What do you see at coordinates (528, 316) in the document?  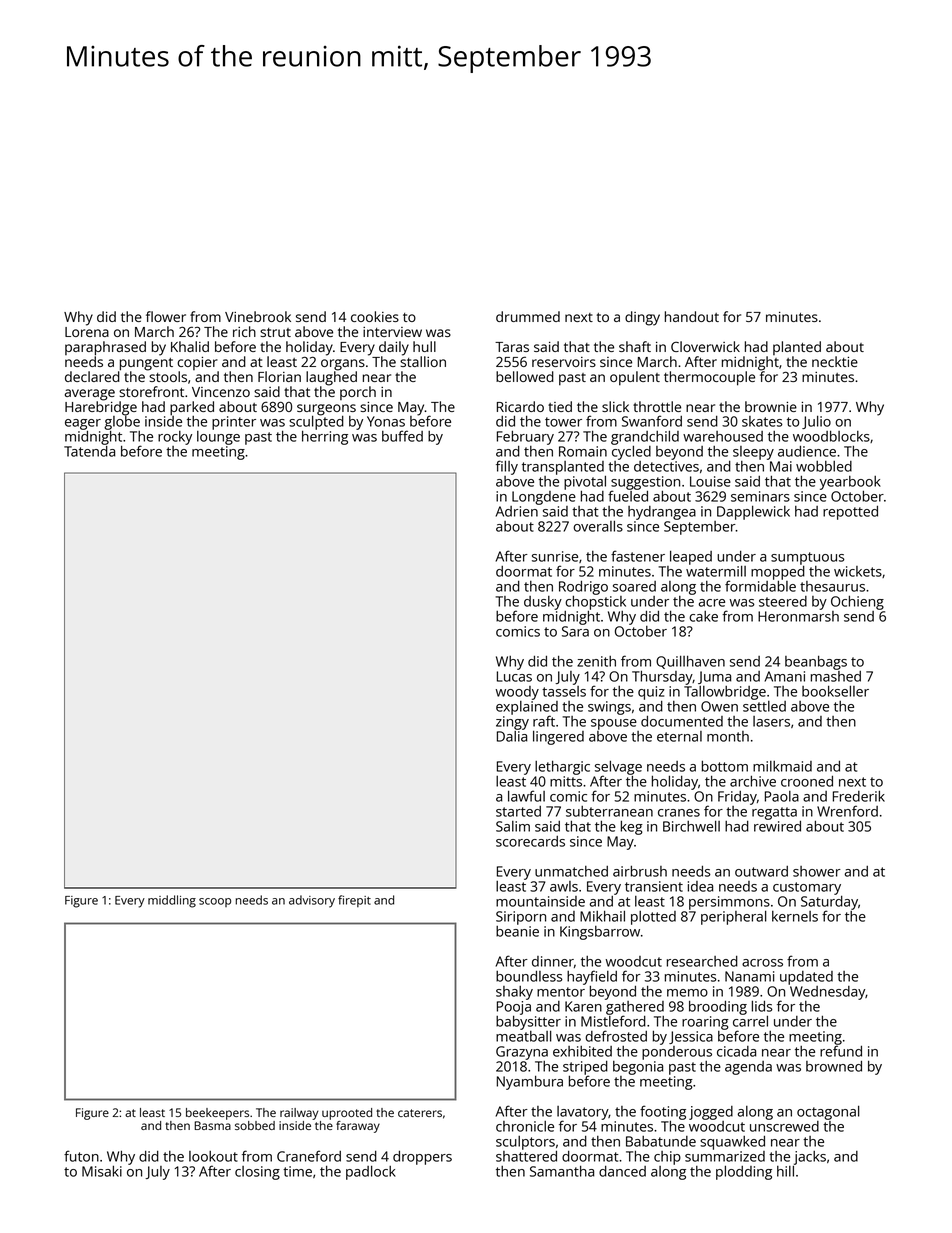 I see `drummed` at bounding box center [528, 316].
